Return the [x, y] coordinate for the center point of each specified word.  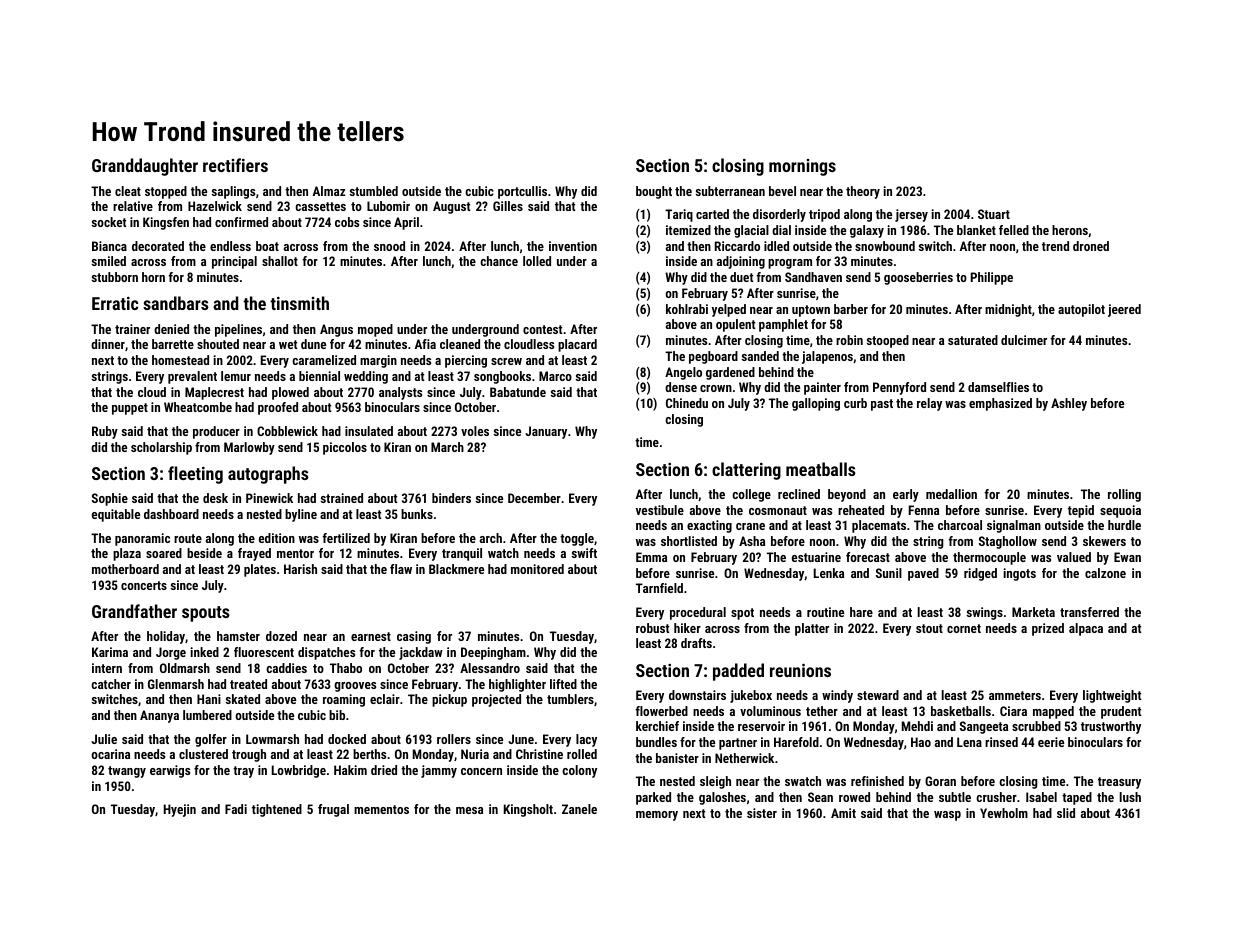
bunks [417, 514]
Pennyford [899, 388]
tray [243, 772]
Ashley [1069, 404]
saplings [233, 192]
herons [1070, 230]
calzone [1105, 573]
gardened [730, 373]
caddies [286, 668]
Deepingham [493, 653]
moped [375, 330]
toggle [577, 539]
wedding [366, 377]
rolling [1124, 495]
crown [716, 388]
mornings [802, 167]
